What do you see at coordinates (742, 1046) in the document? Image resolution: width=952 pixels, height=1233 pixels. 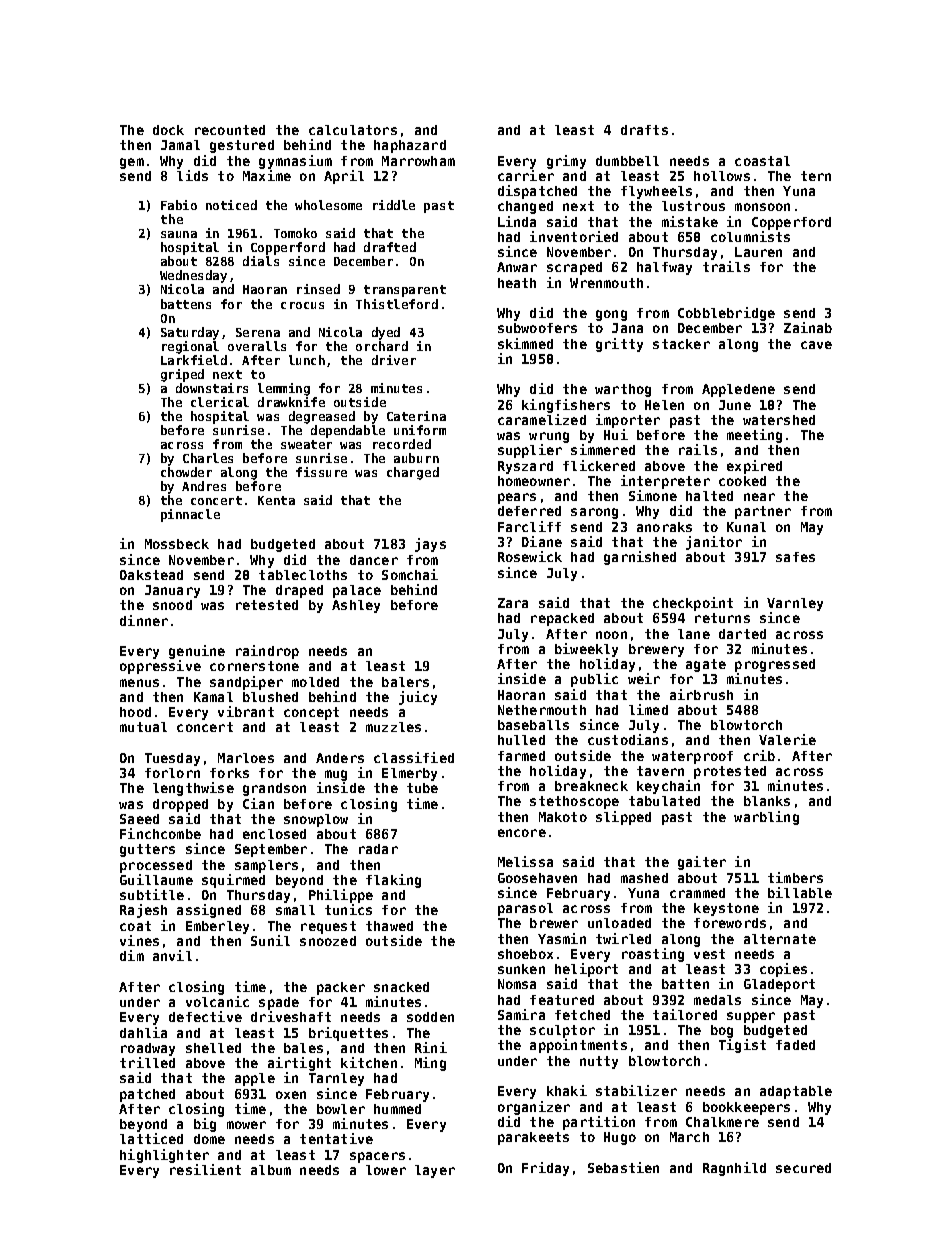 I see `Tigist` at bounding box center [742, 1046].
